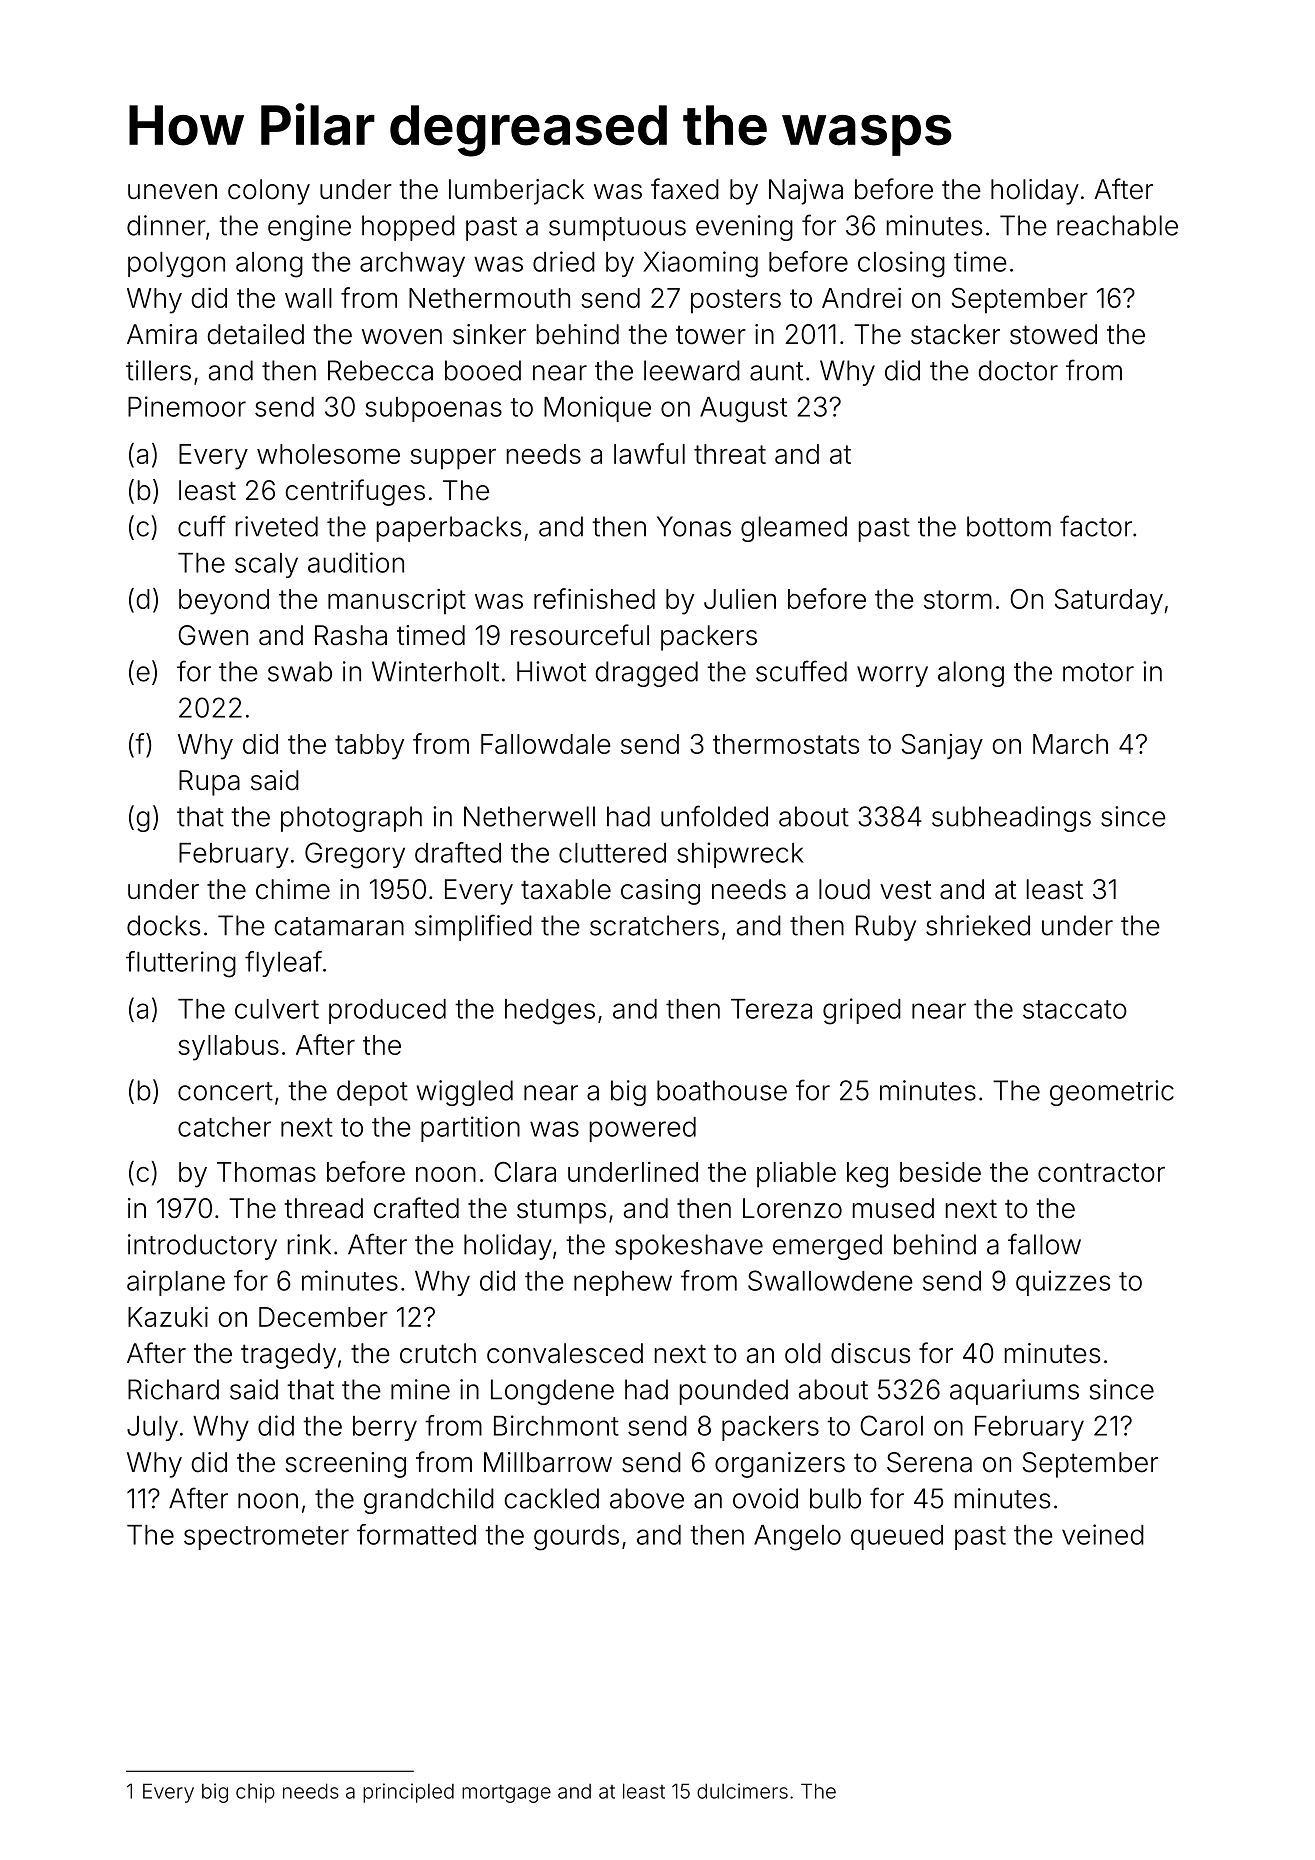 This screenshot has width=1315, height=1860. I want to click on motor, so click(1098, 672).
